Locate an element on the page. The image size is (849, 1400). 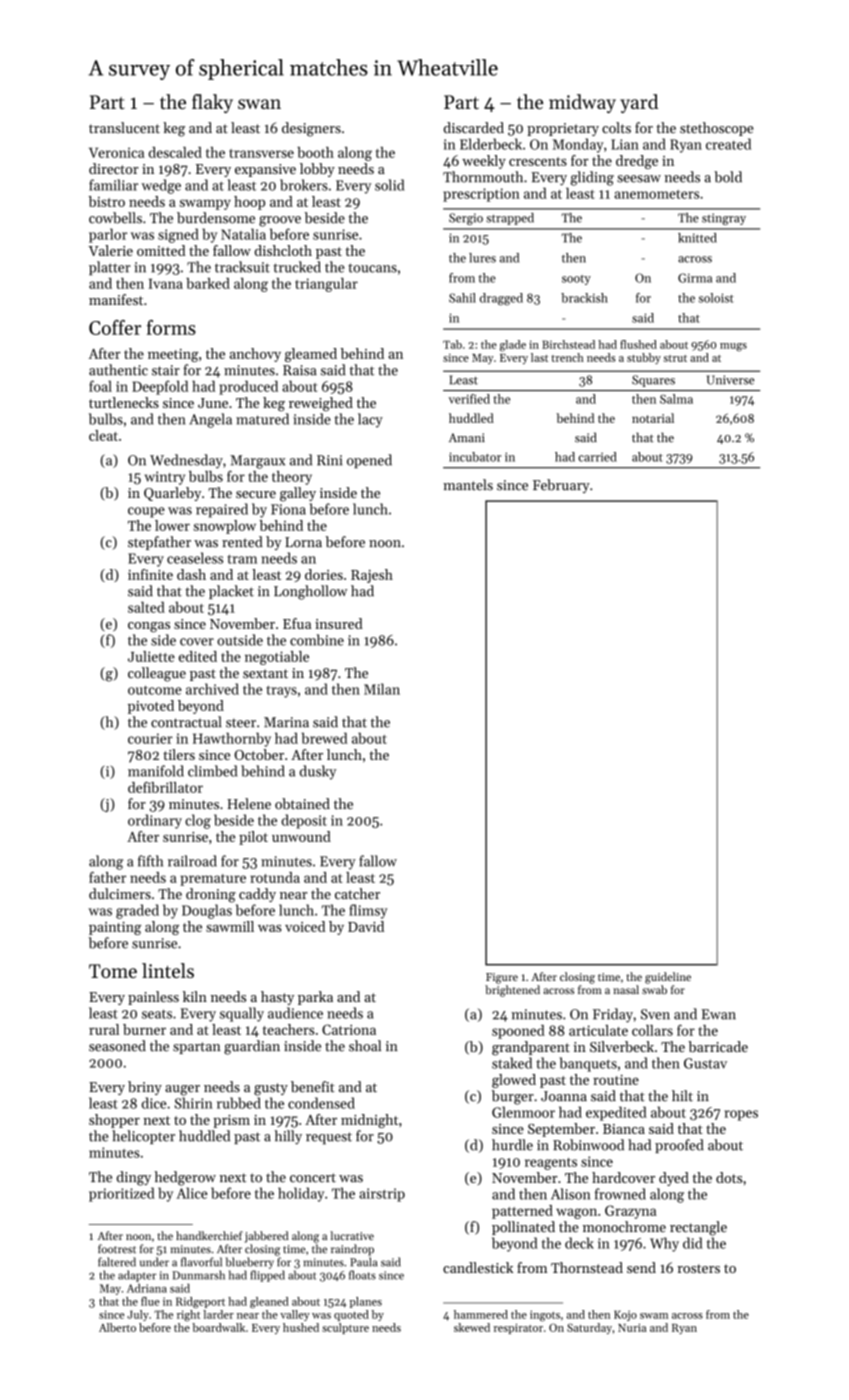
negotiable is located at coordinates (277, 658).
